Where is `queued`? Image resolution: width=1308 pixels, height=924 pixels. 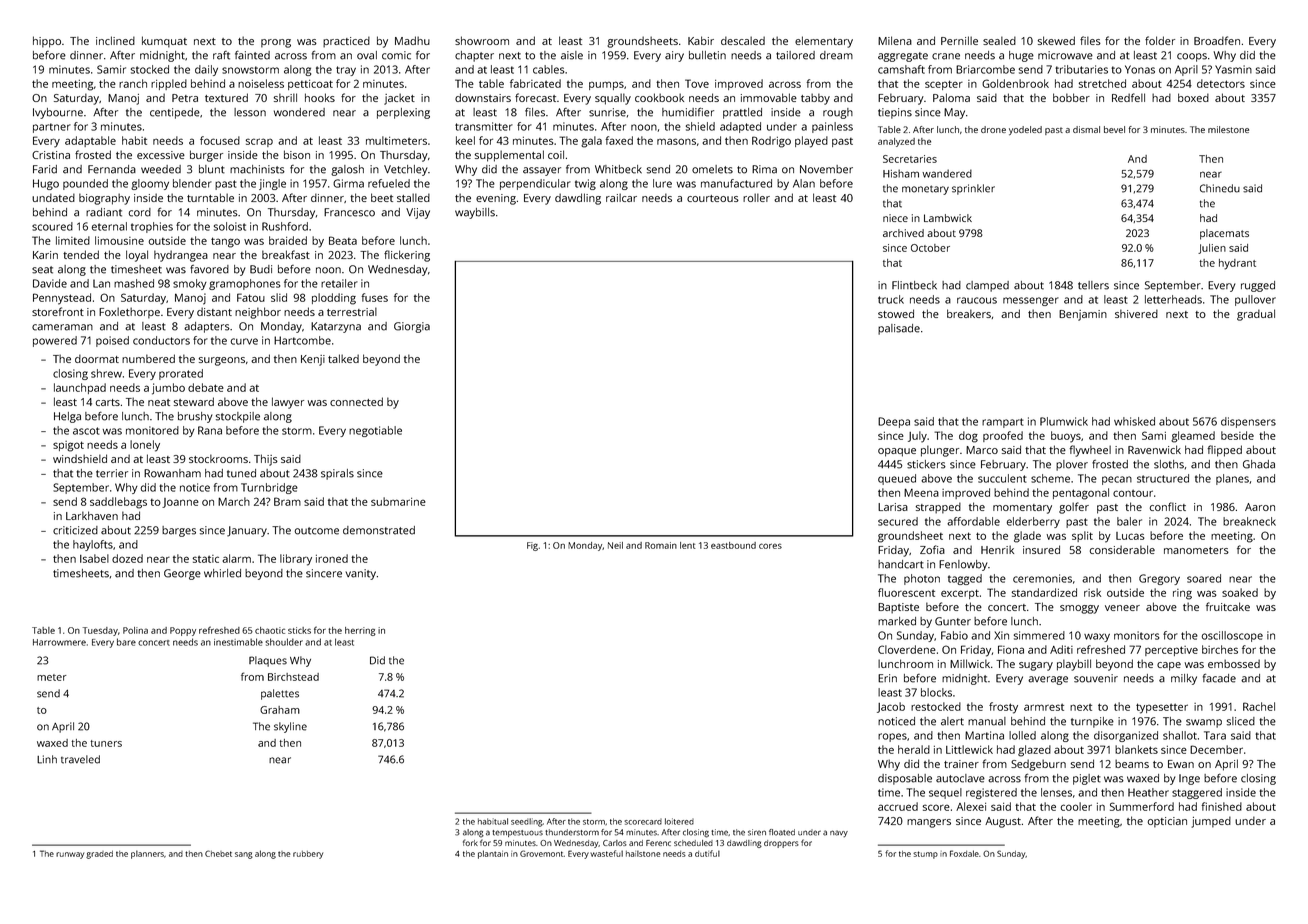 queued is located at coordinates (897, 479).
